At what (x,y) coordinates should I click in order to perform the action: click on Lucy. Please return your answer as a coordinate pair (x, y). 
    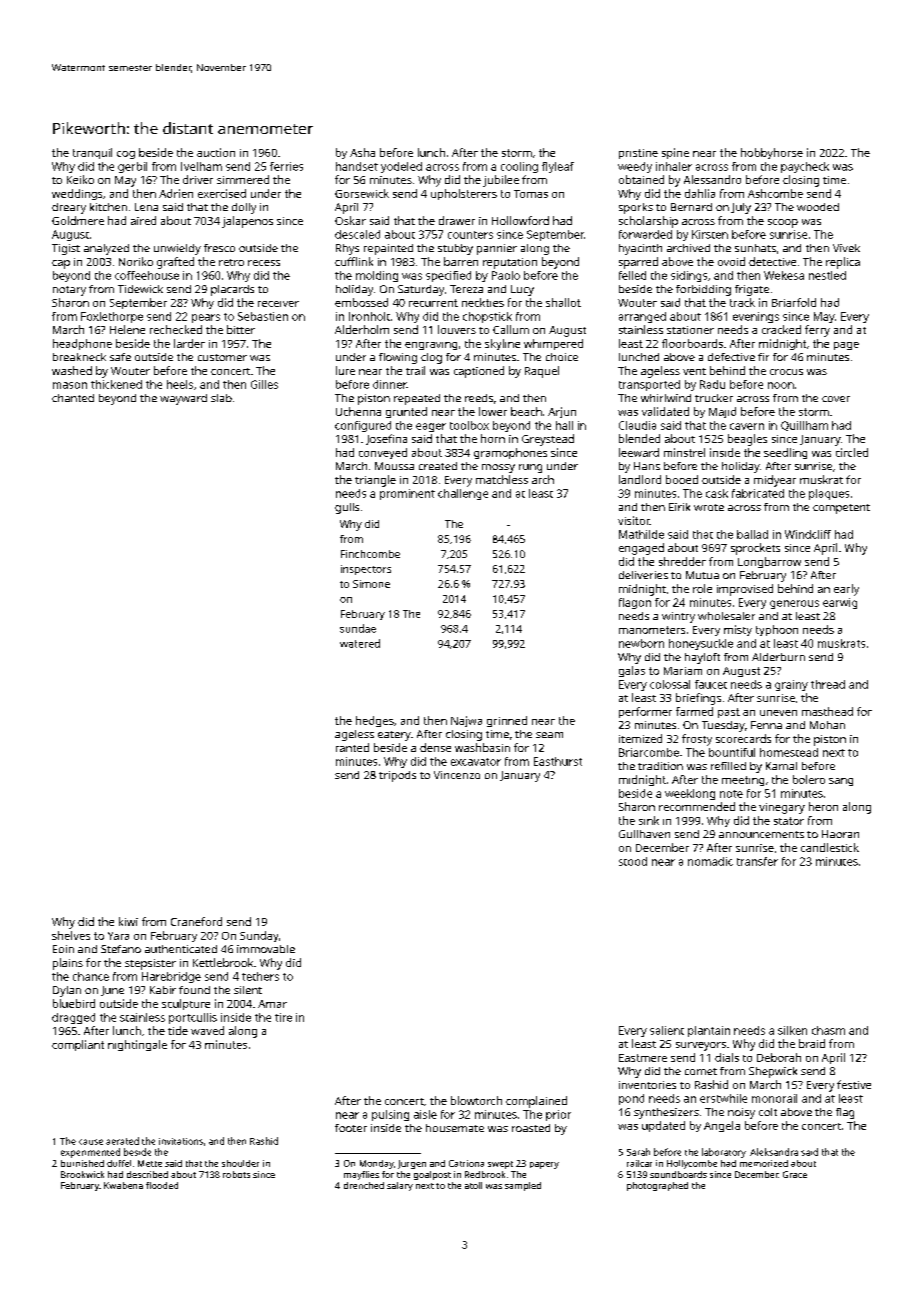
    Looking at the image, I should click on (522, 290).
